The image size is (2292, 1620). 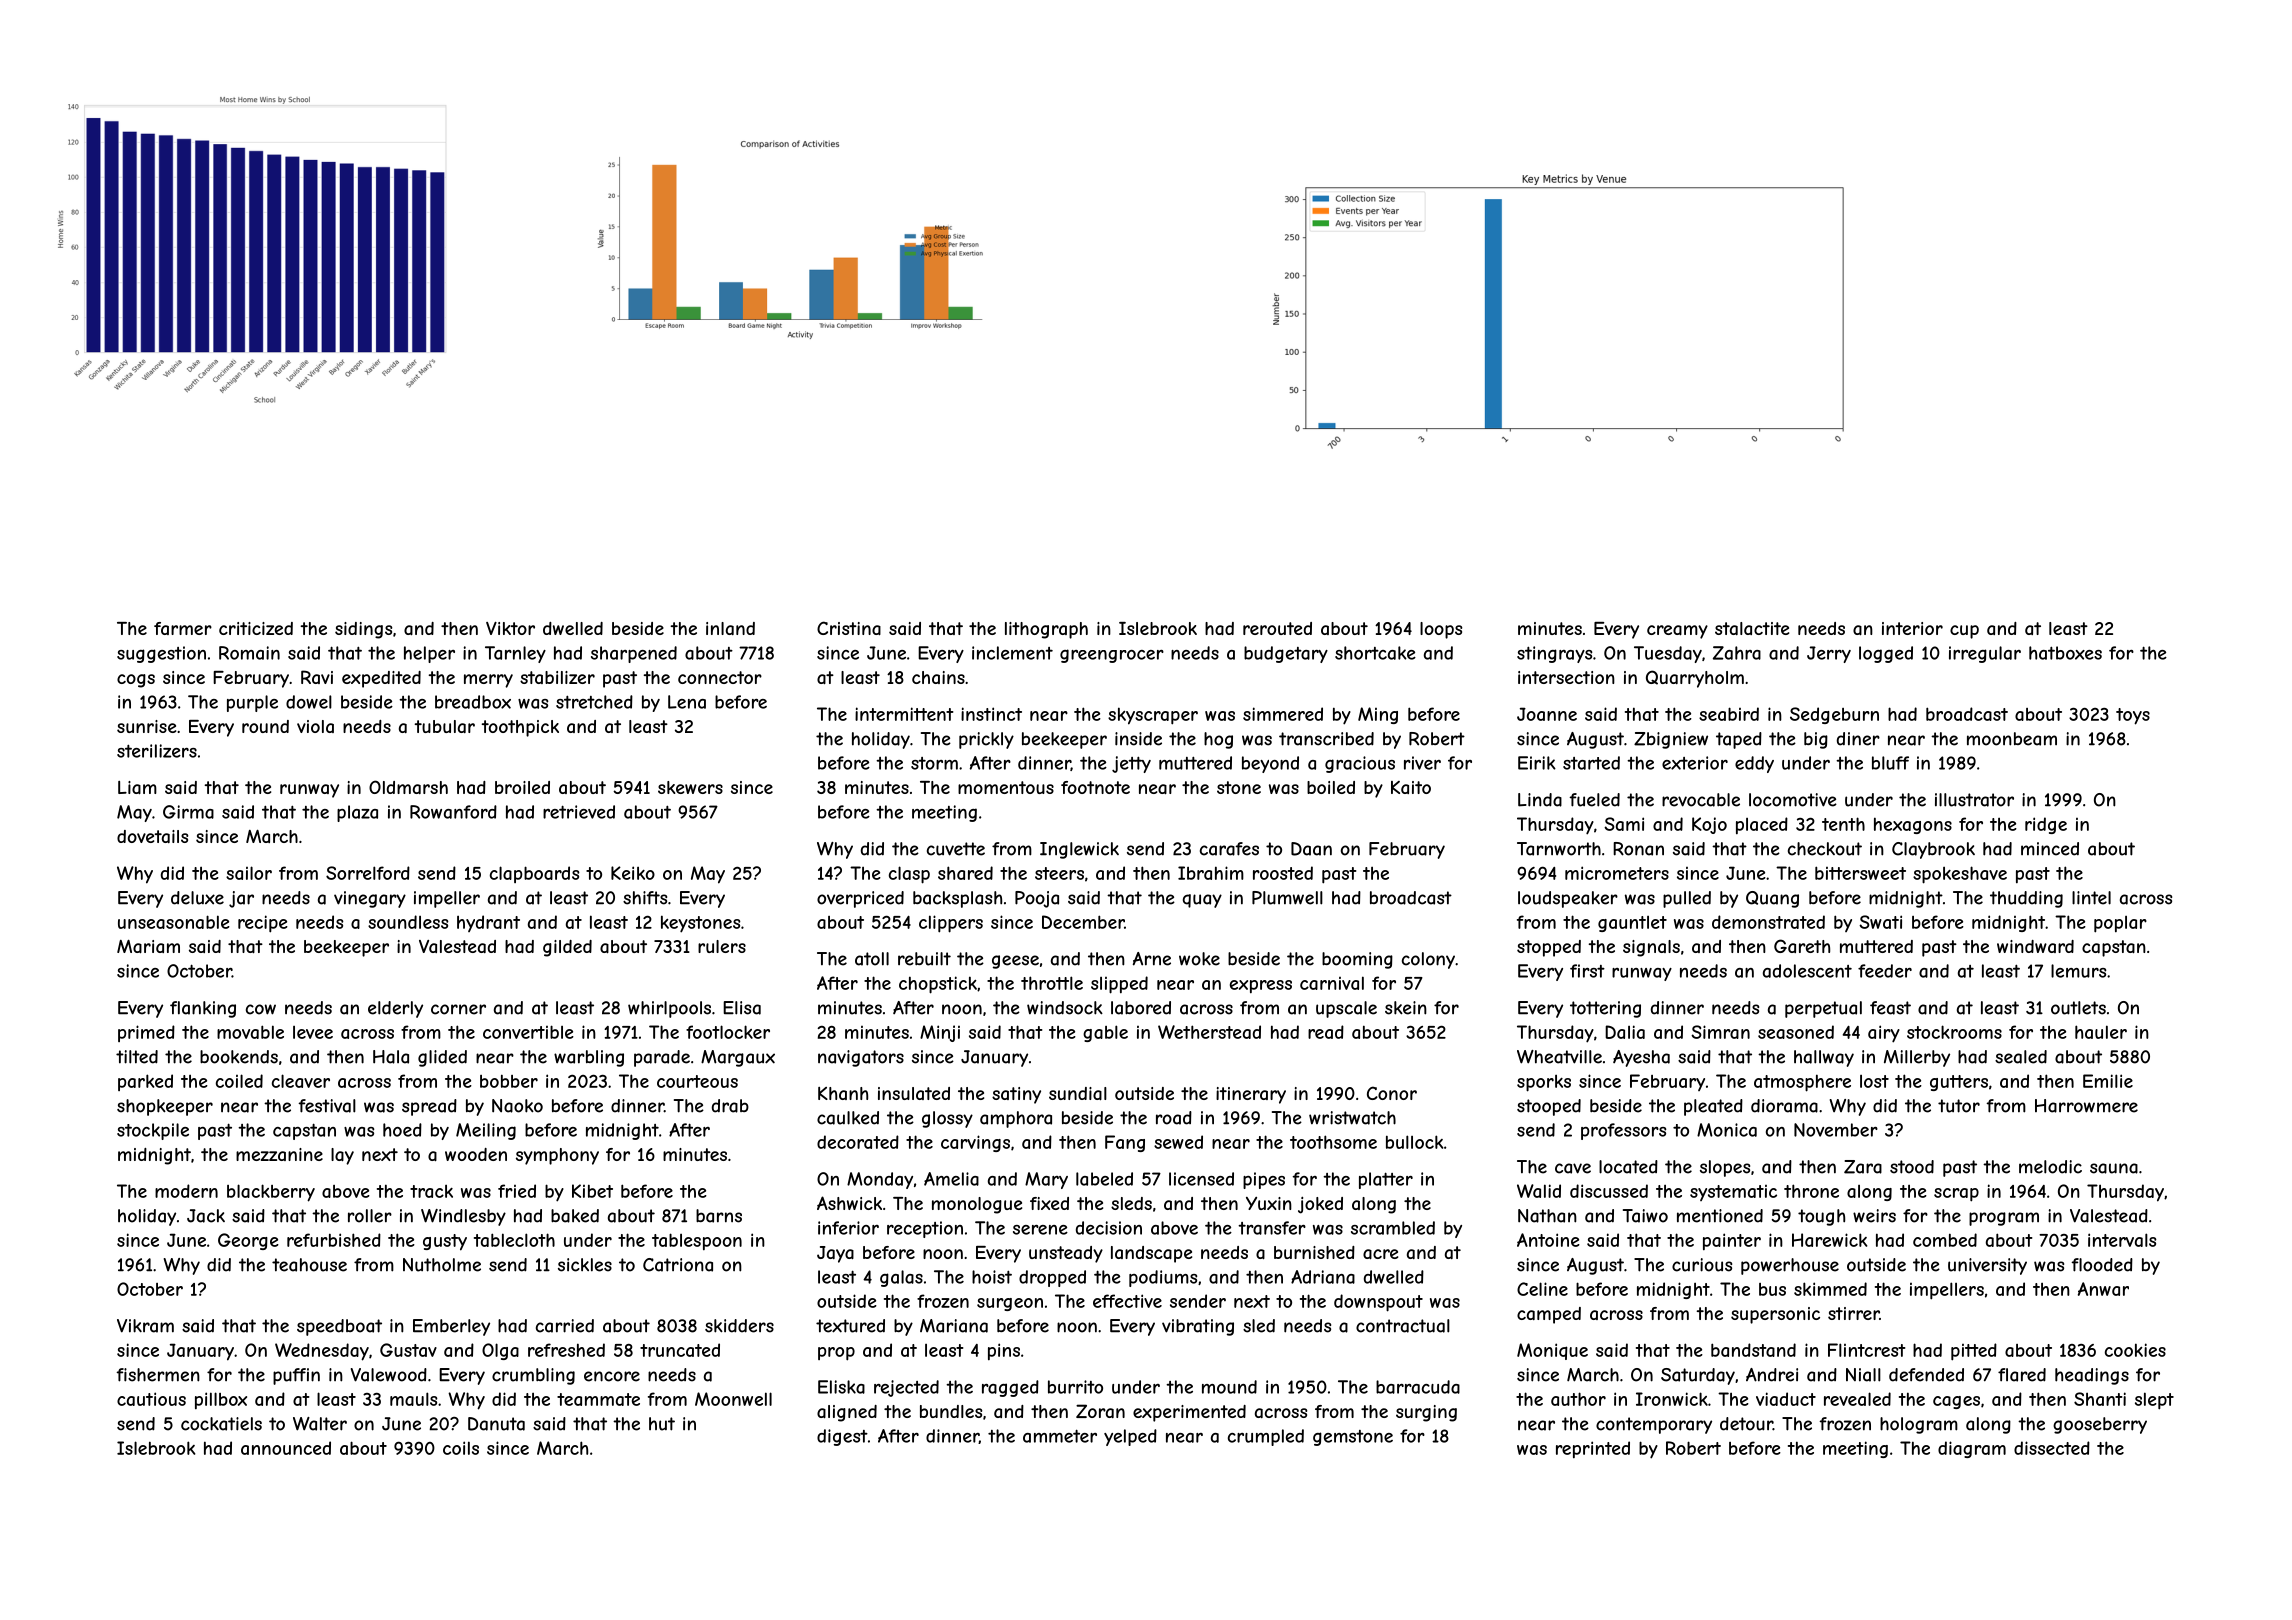 I want to click on interior, so click(x=1912, y=628).
